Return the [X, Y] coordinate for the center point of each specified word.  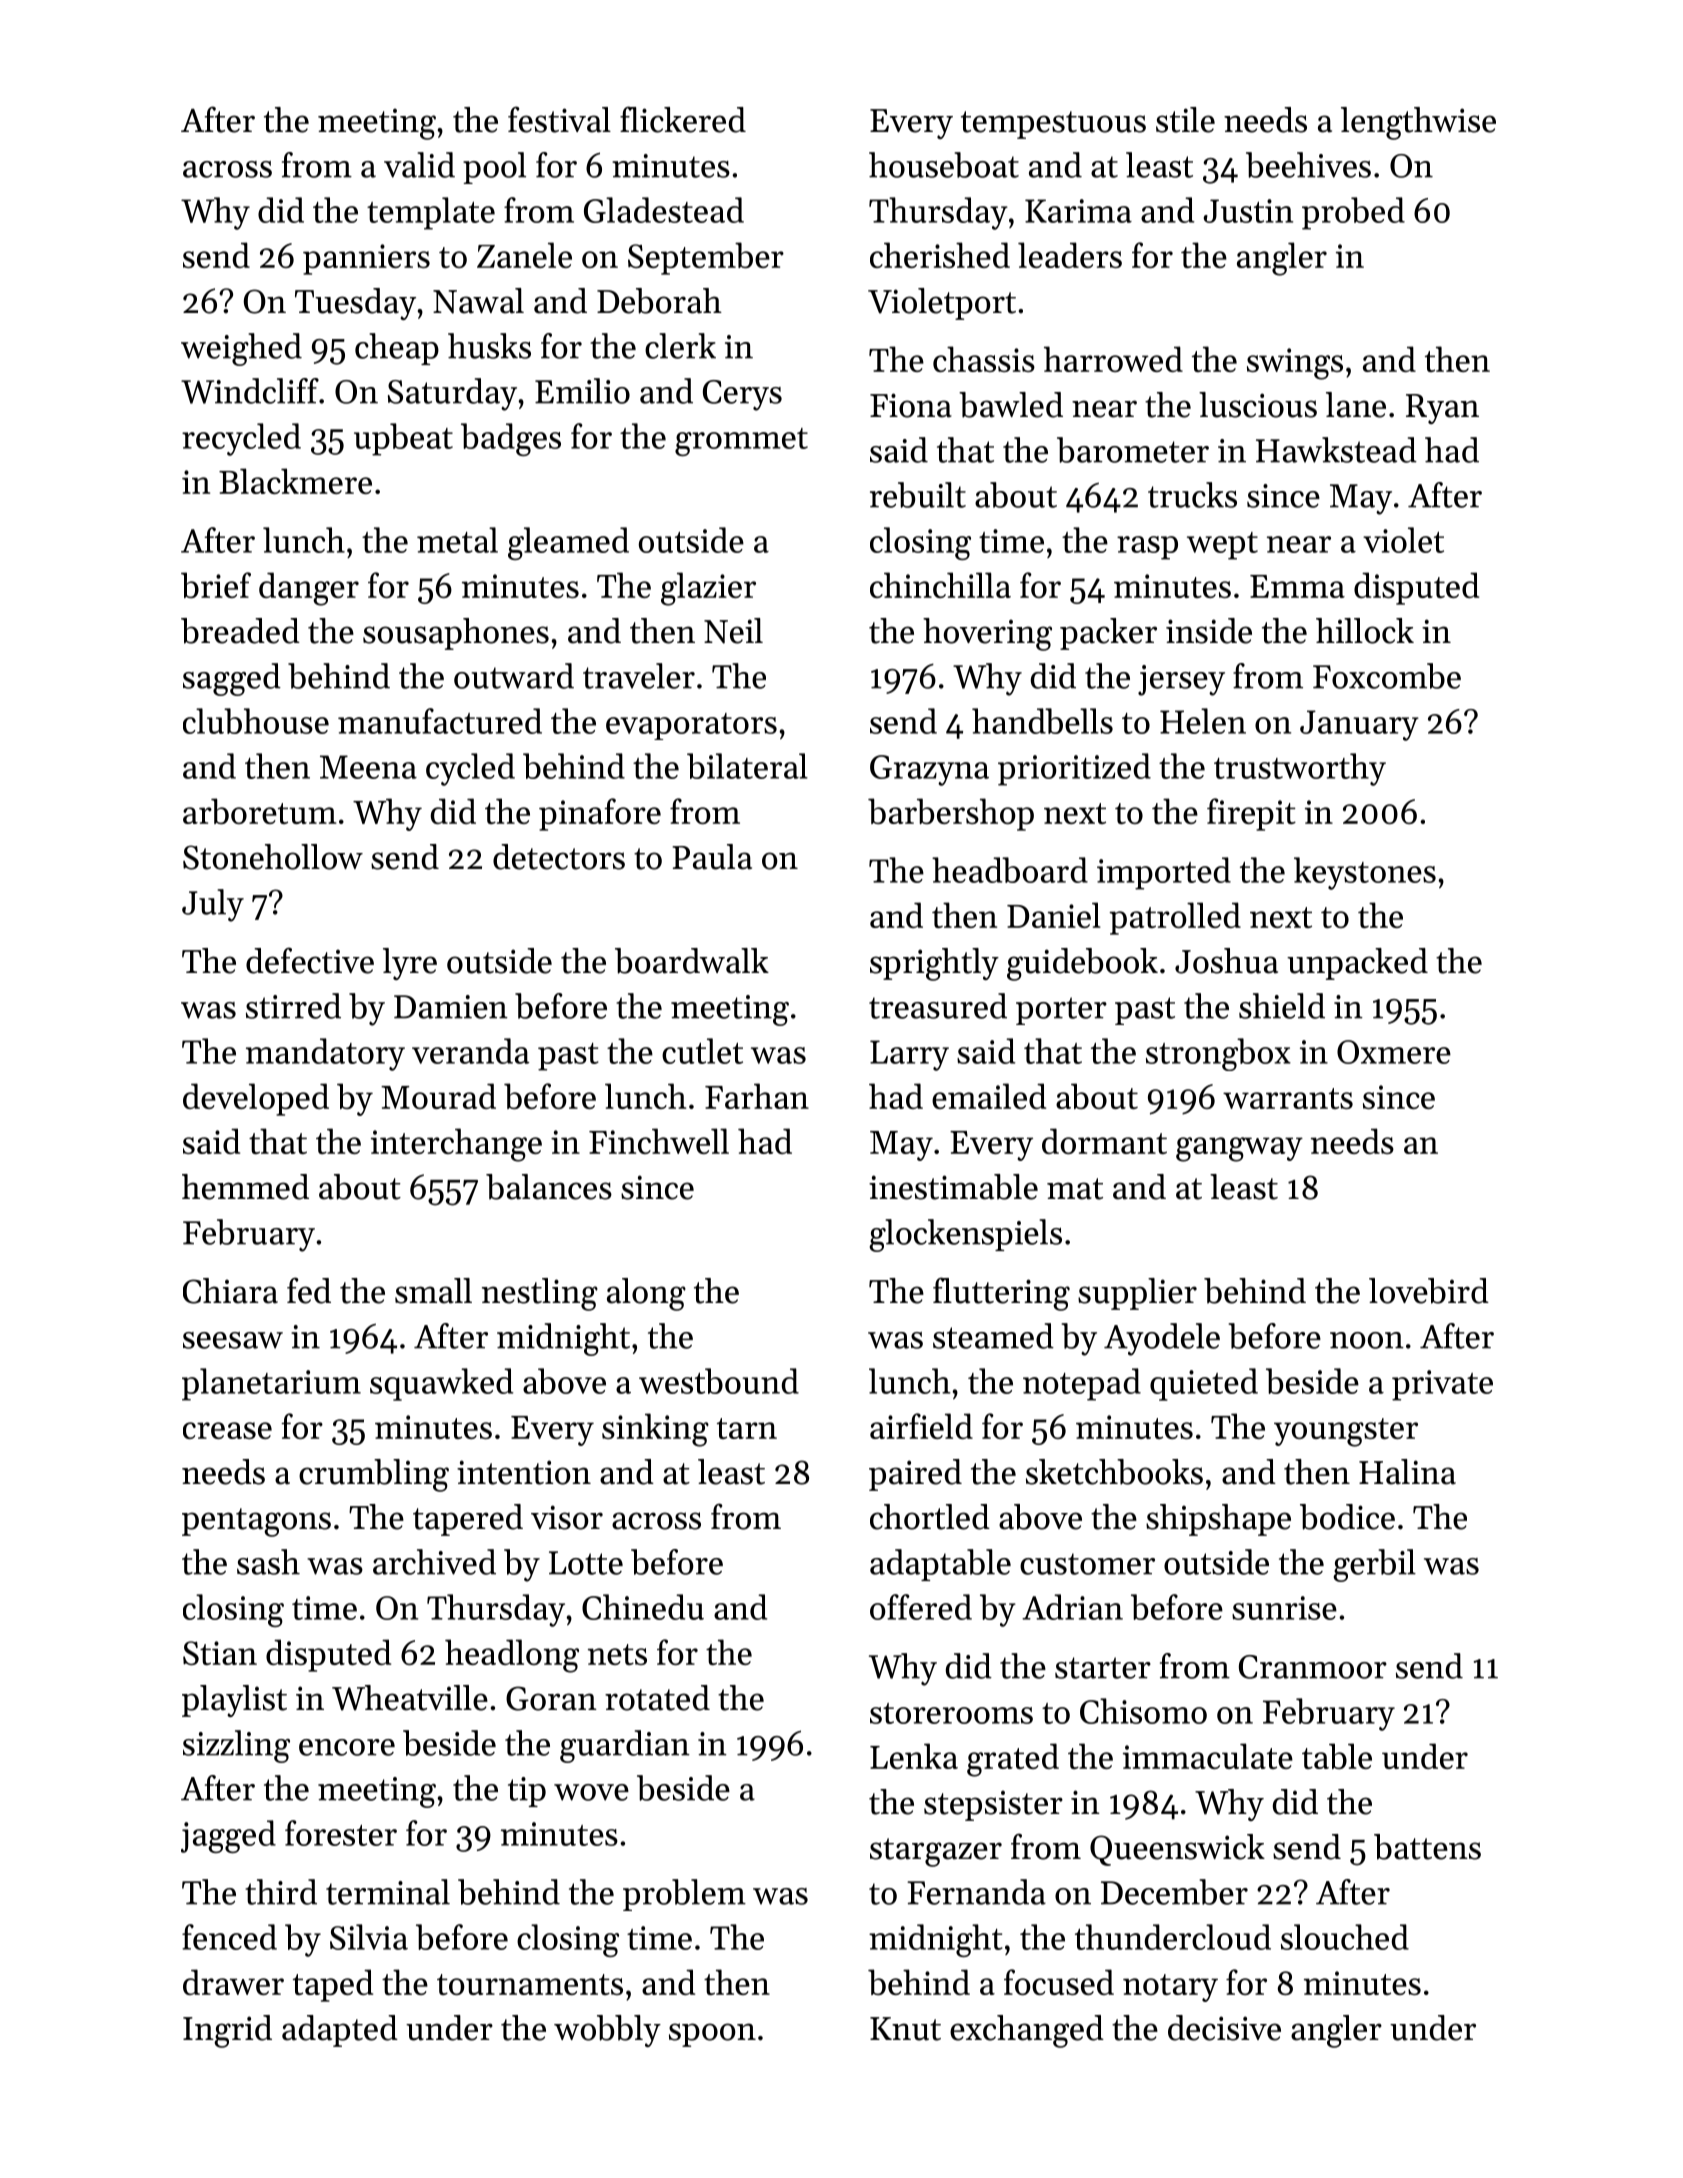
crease [227, 1430]
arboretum [260, 811]
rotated [657, 1698]
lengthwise [1418, 123]
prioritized [1074, 769]
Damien [451, 1007]
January [1359, 725]
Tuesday [355, 304]
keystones [1365, 873]
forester [341, 1833]
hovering [987, 634]
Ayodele [1162, 1339]
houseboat [944, 165]
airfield [921, 1426]
